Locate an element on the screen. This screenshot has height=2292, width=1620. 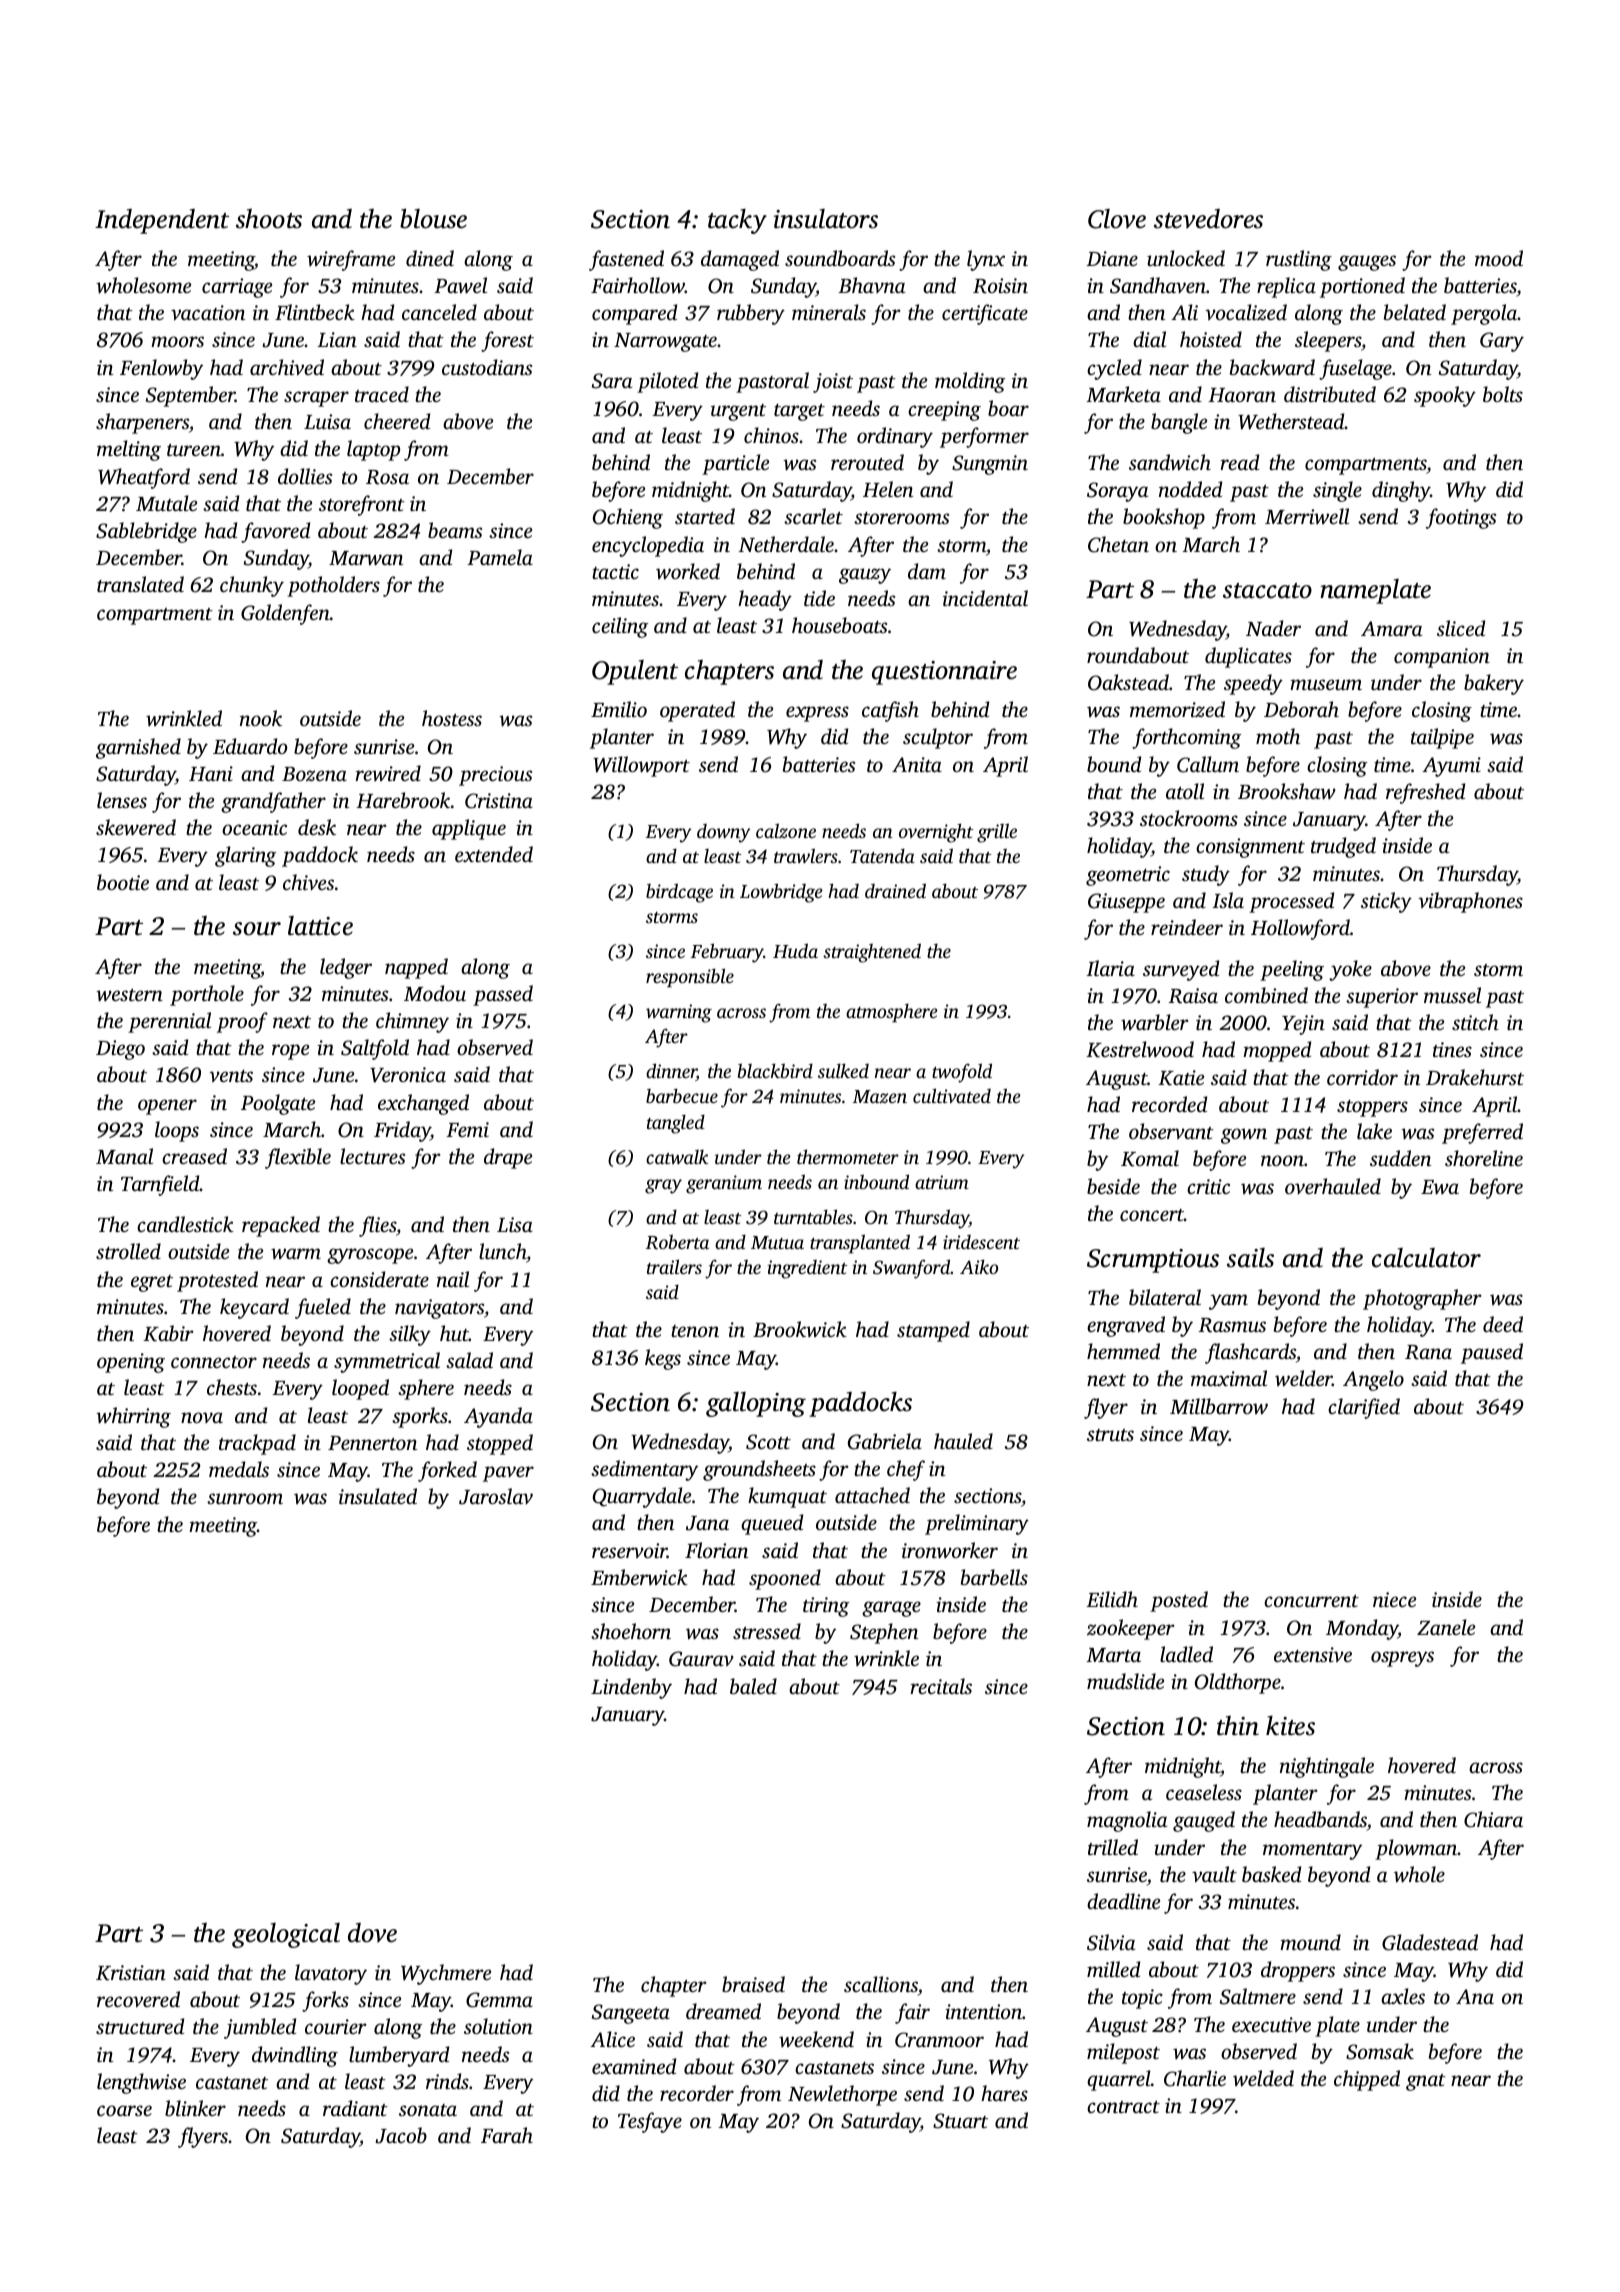
blouse is located at coordinates (433, 218).
